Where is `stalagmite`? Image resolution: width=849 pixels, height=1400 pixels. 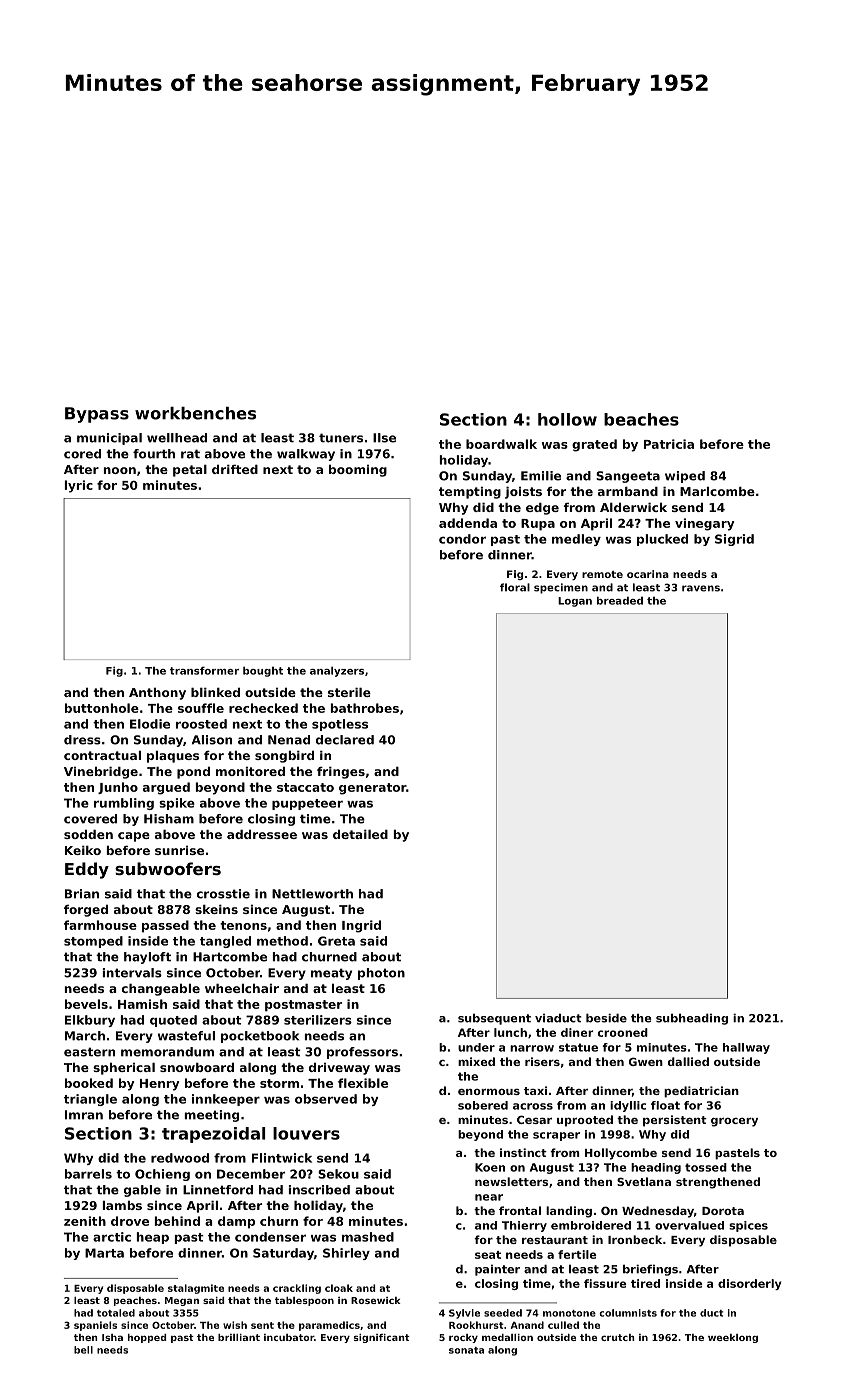 stalagmite is located at coordinates (196, 1289).
